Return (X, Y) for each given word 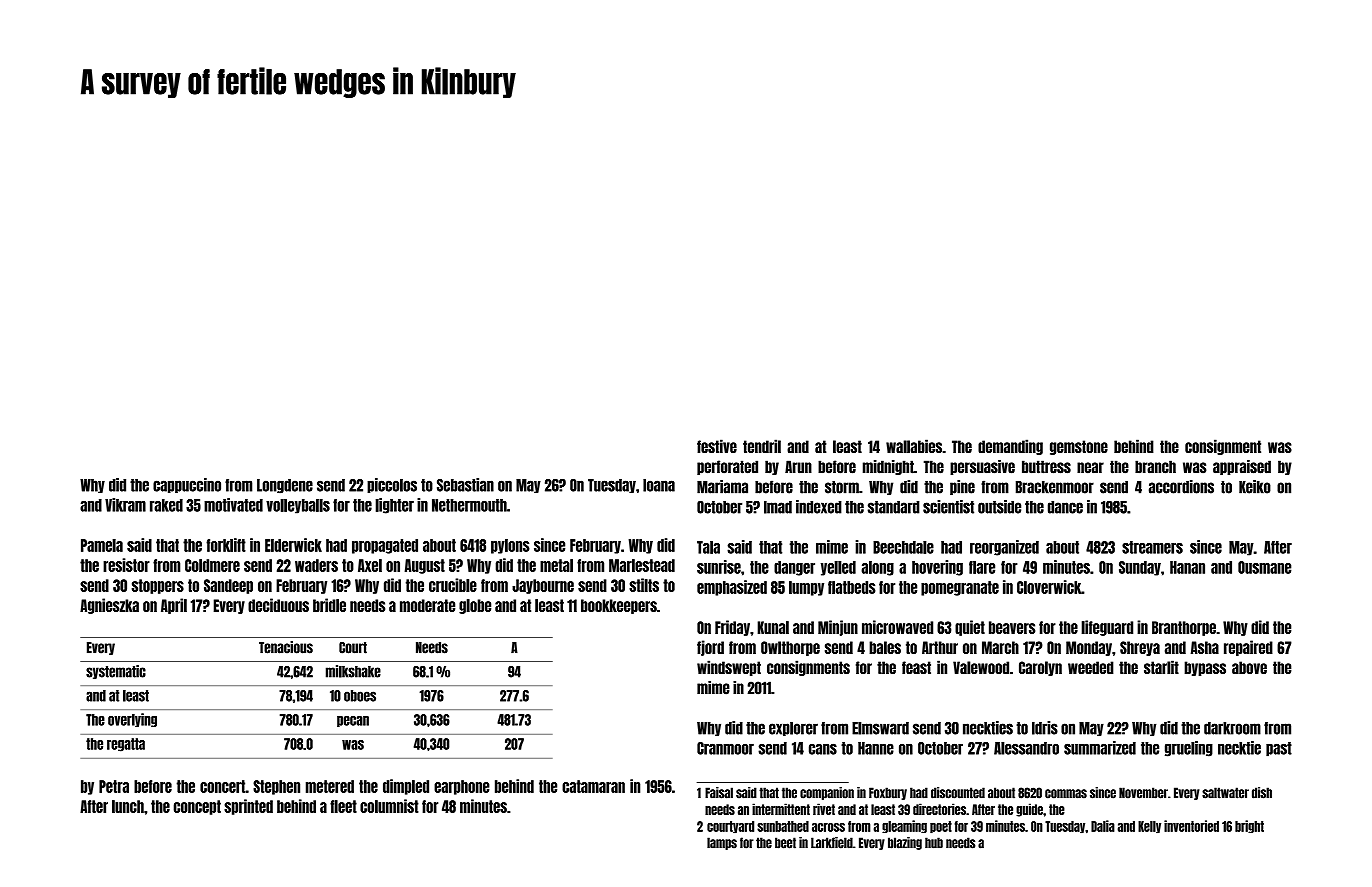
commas (1066, 794)
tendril (762, 446)
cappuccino (187, 485)
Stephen (276, 787)
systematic (116, 672)
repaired (1248, 648)
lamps (722, 843)
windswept (729, 668)
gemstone (1079, 447)
